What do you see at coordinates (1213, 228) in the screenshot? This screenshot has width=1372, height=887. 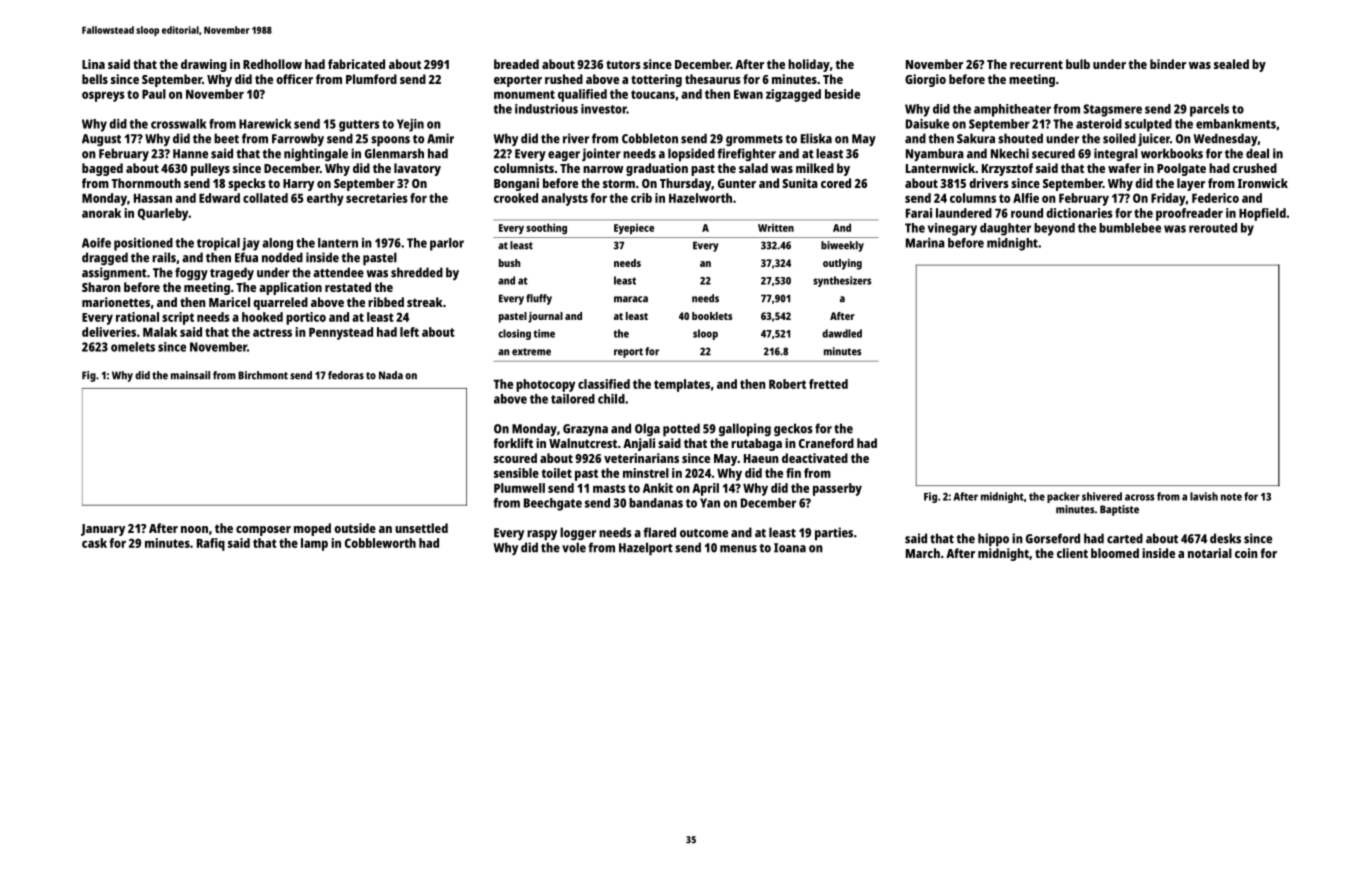 I see `rerouted` at bounding box center [1213, 228].
